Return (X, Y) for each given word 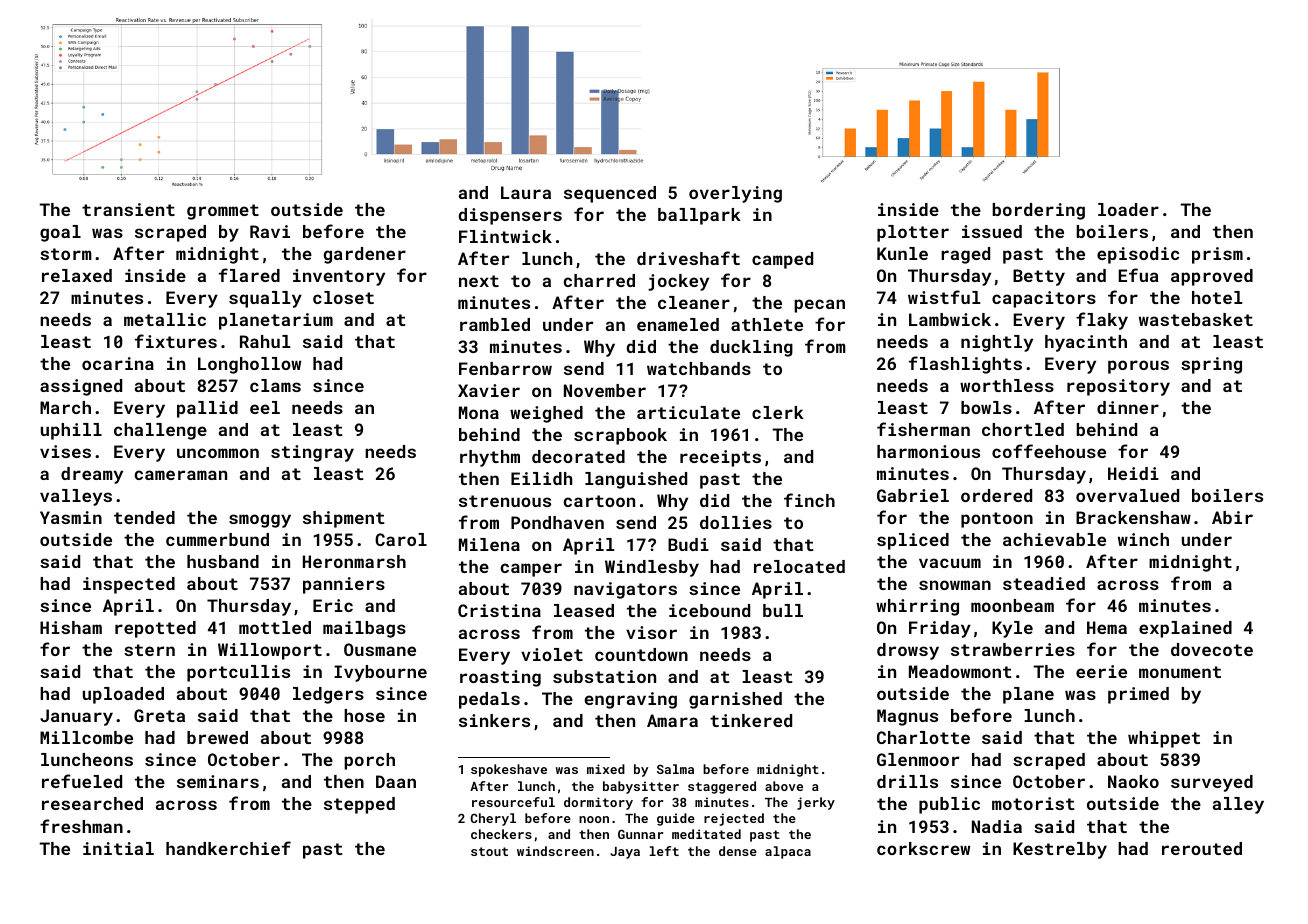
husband (223, 561)
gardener (364, 255)
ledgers (328, 695)
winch (1143, 539)
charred (599, 280)
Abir (1232, 517)
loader (1128, 209)
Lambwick (950, 319)
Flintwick (505, 236)
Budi (688, 544)
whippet (1164, 739)
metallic (165, 319)
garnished (735, 700)
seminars (218, 781)
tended (144, 517)
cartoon (599, 501)
